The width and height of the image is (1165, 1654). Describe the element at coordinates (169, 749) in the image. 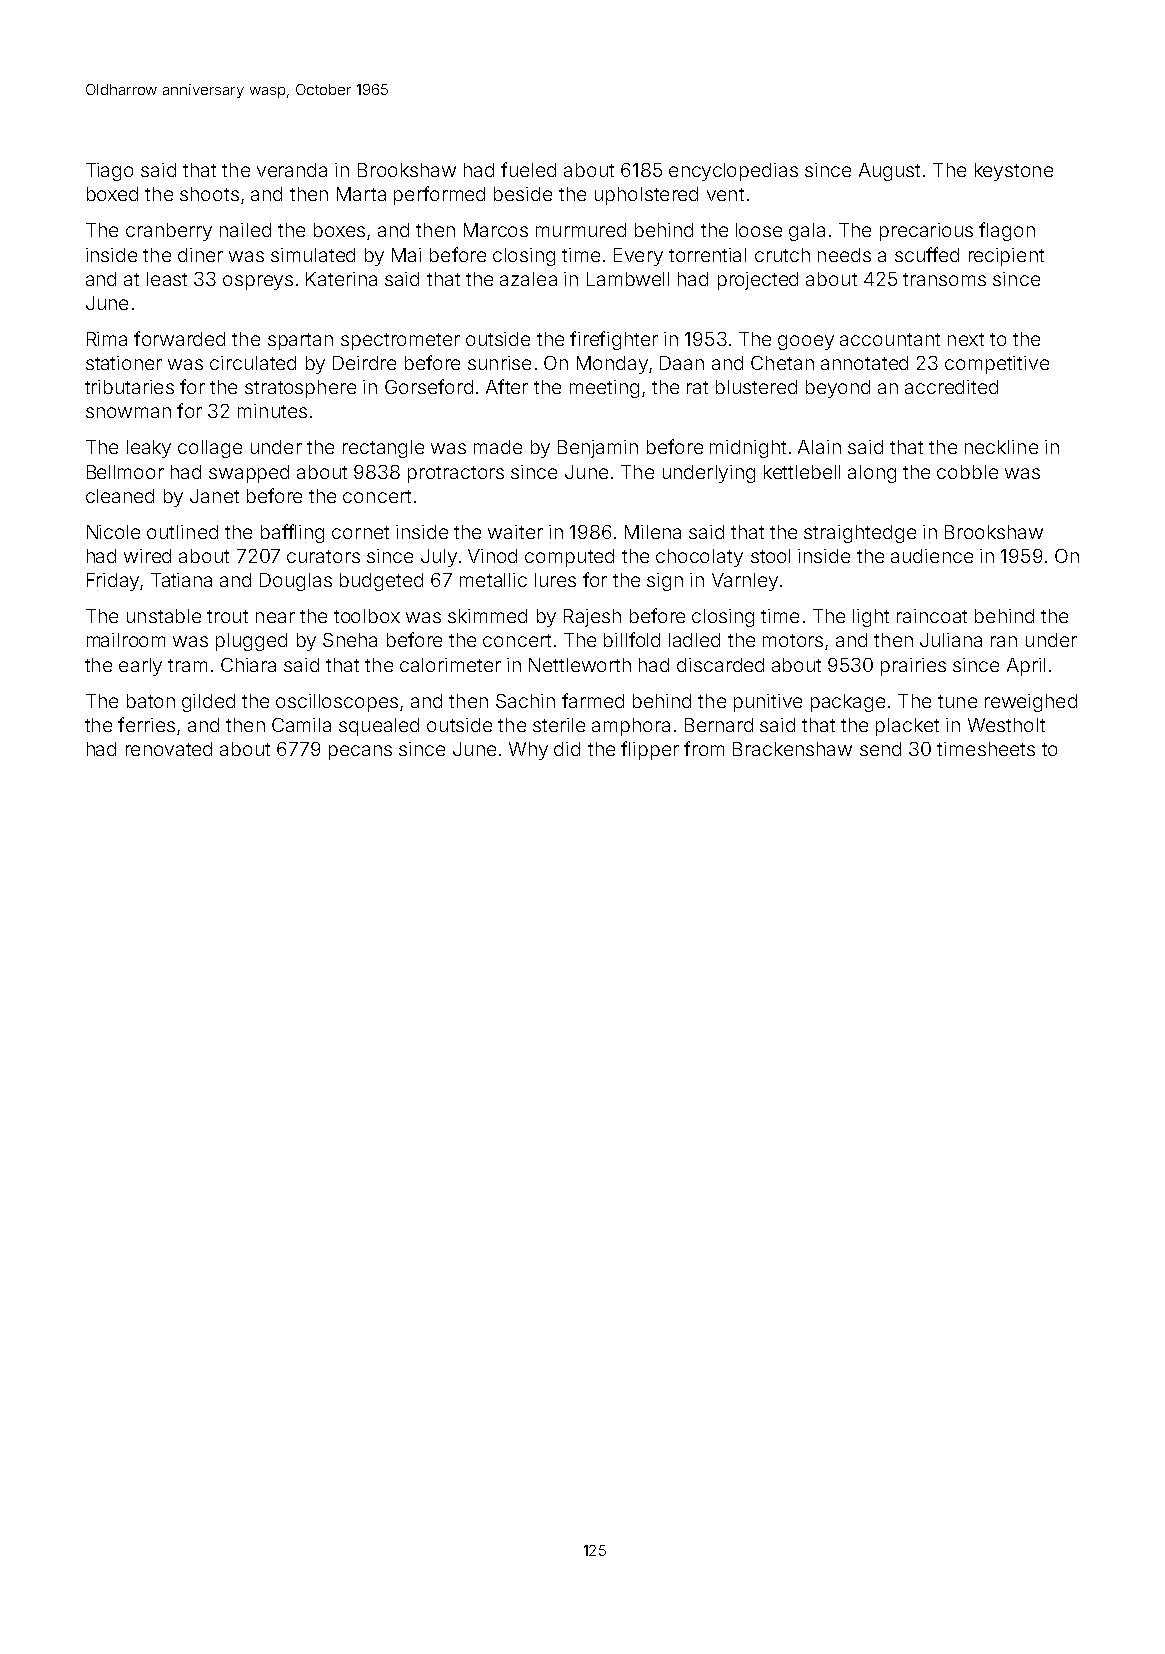

I see `renovated` at that location.
